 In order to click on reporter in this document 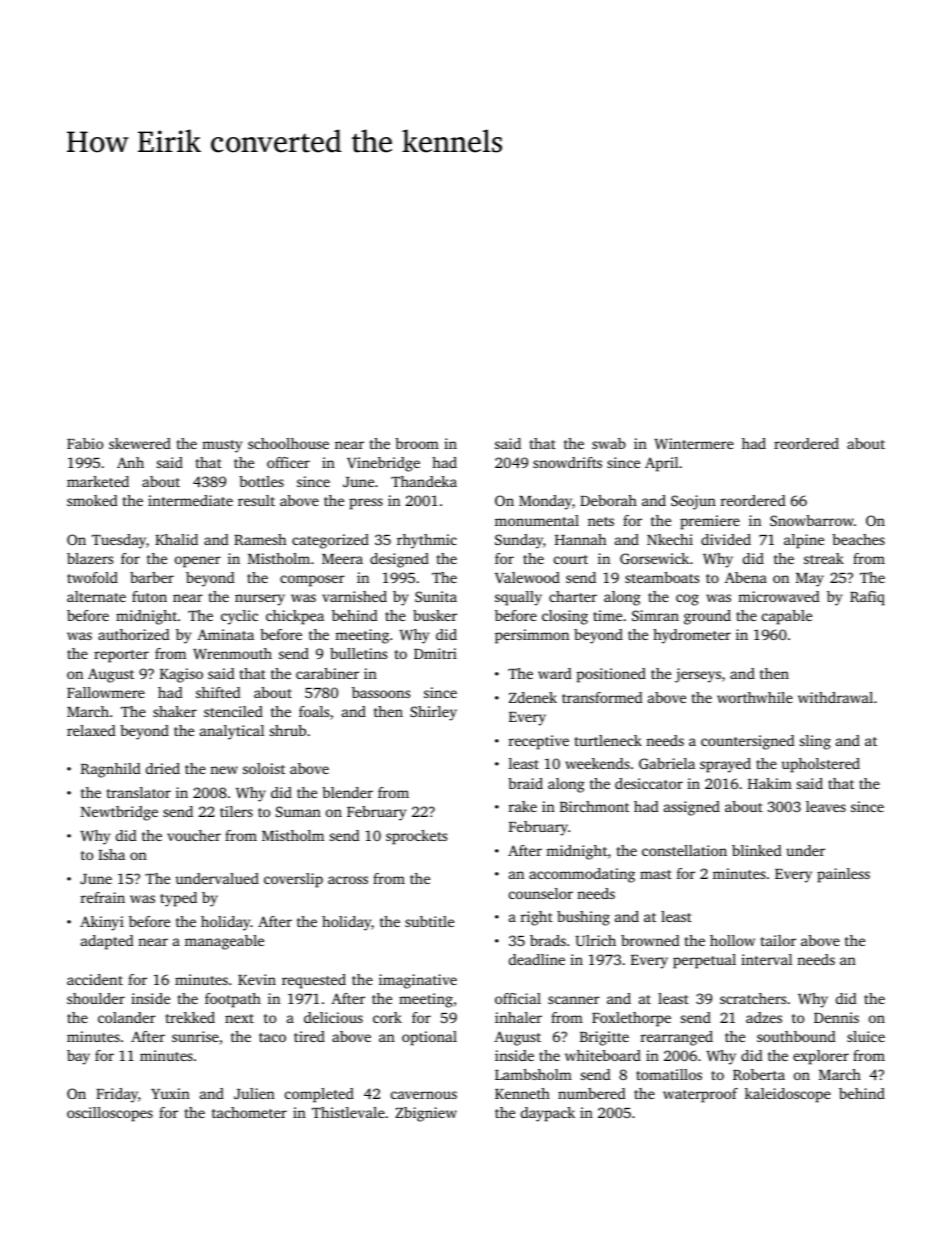, I will do `click(121, 656)`.
